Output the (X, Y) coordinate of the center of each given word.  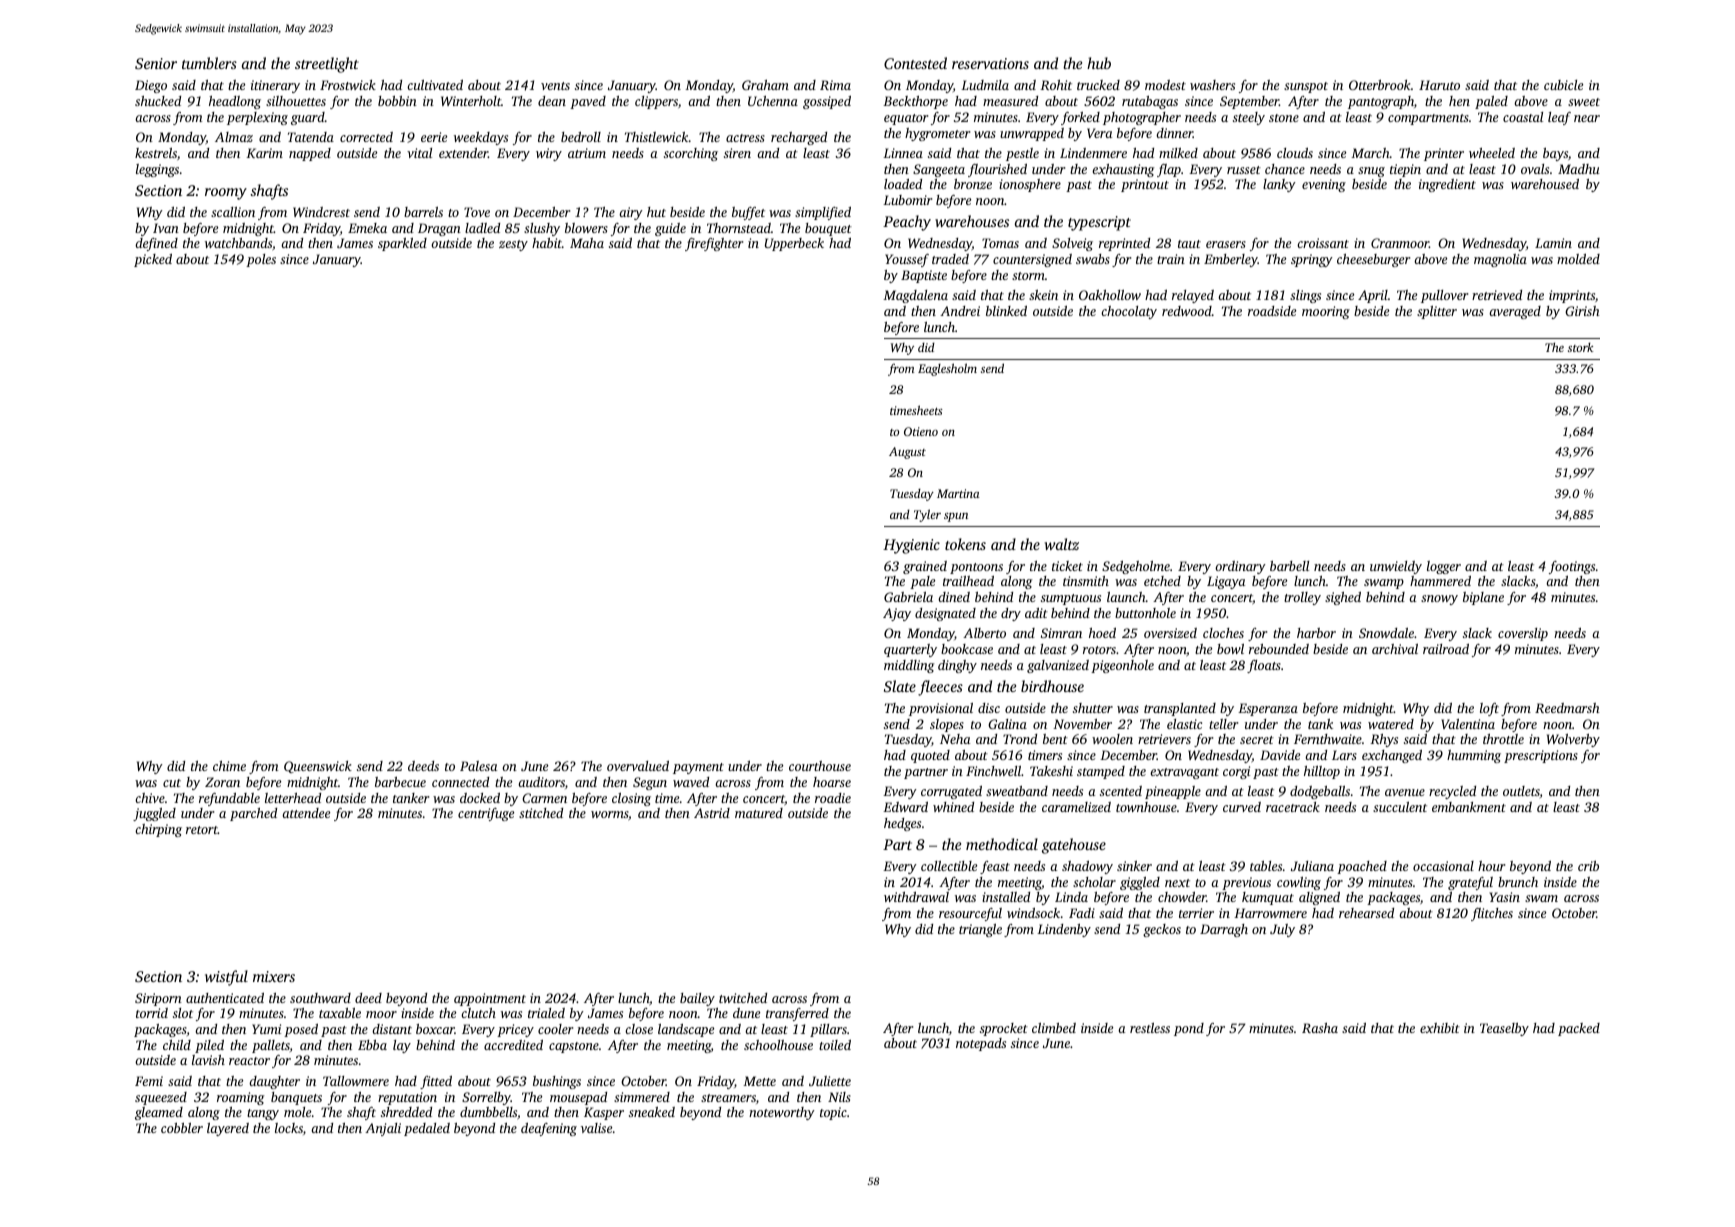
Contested (915, 63)
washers (1212, 85)
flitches (1492, 914)
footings (1572, 567)
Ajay (897, 614)
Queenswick (318, 767)
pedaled (427, 1129)
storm (1028, 276)
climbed (1054, 1028)
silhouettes (296, 101)
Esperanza (1268, 709)
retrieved (1497, 295)
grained (925, 567)
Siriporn (158, 999)
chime (229, 766)
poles (261, 260)
